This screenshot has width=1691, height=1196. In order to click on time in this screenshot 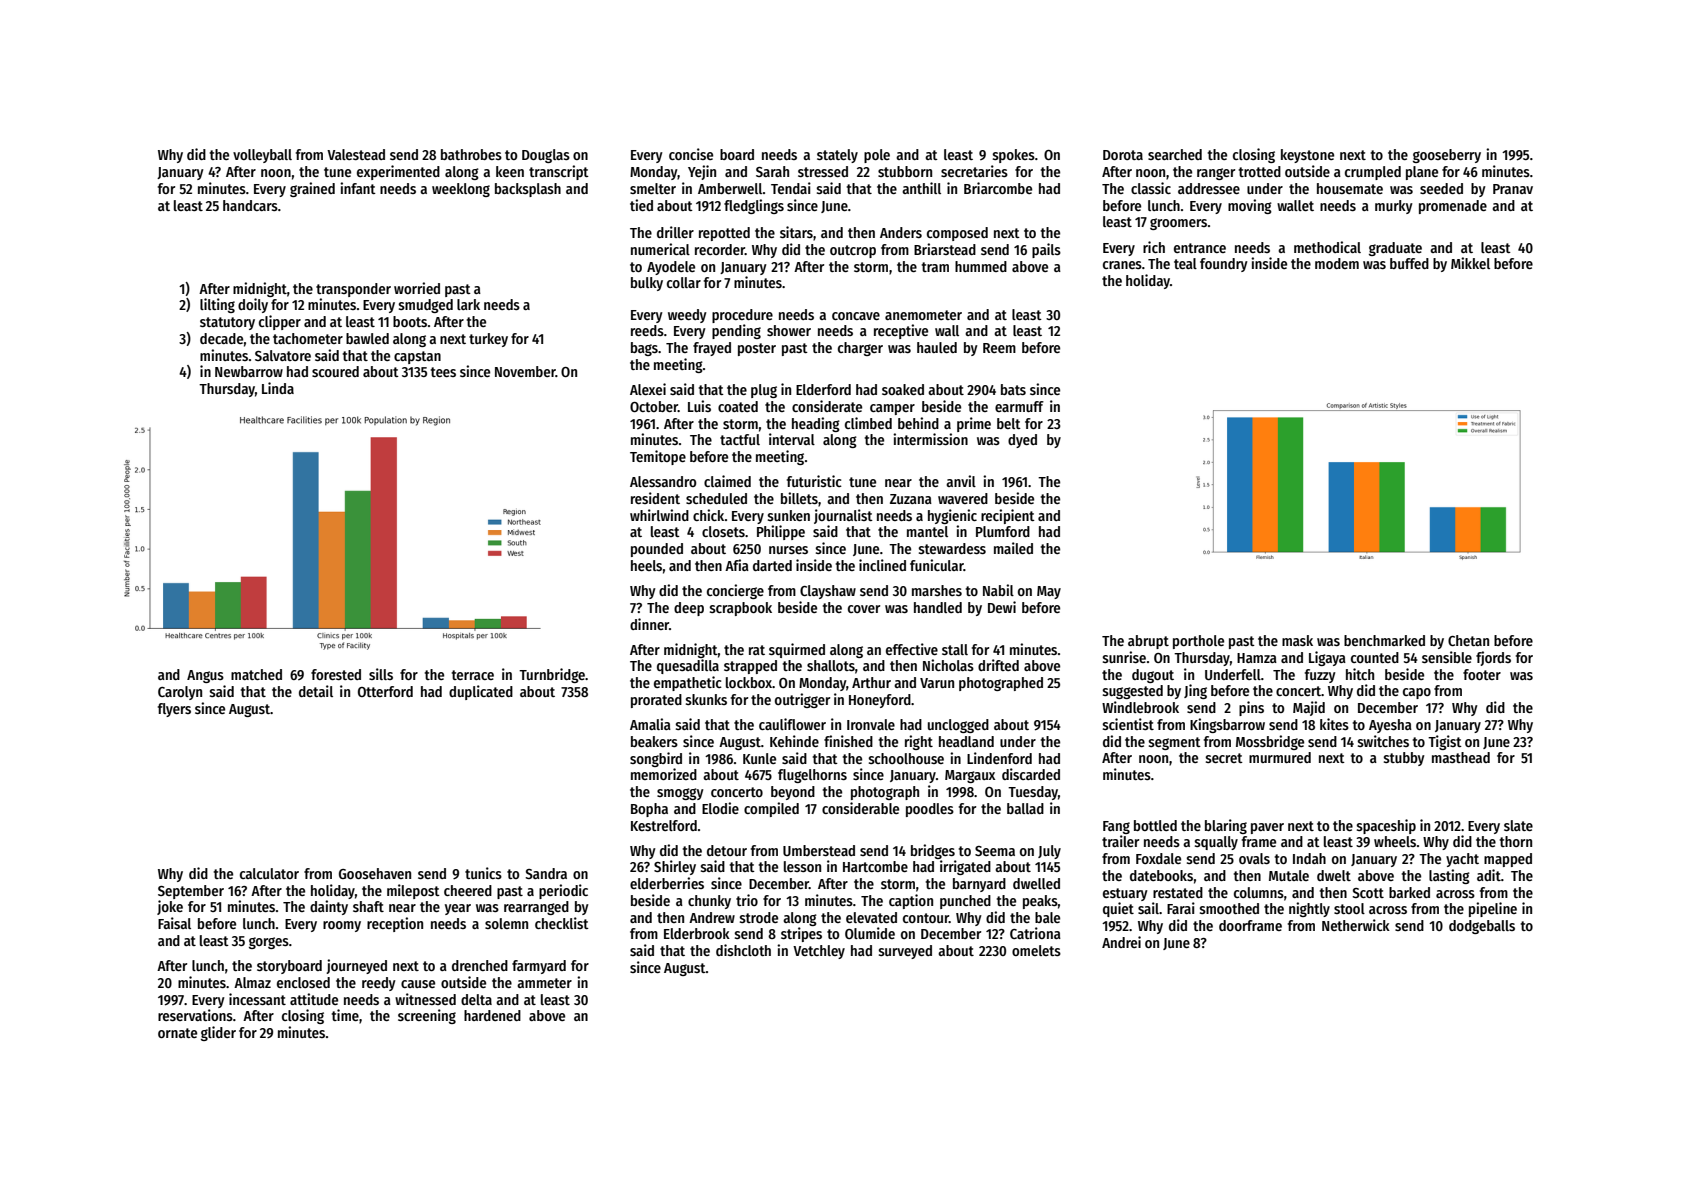, I will do `click(345, 1015)`.
